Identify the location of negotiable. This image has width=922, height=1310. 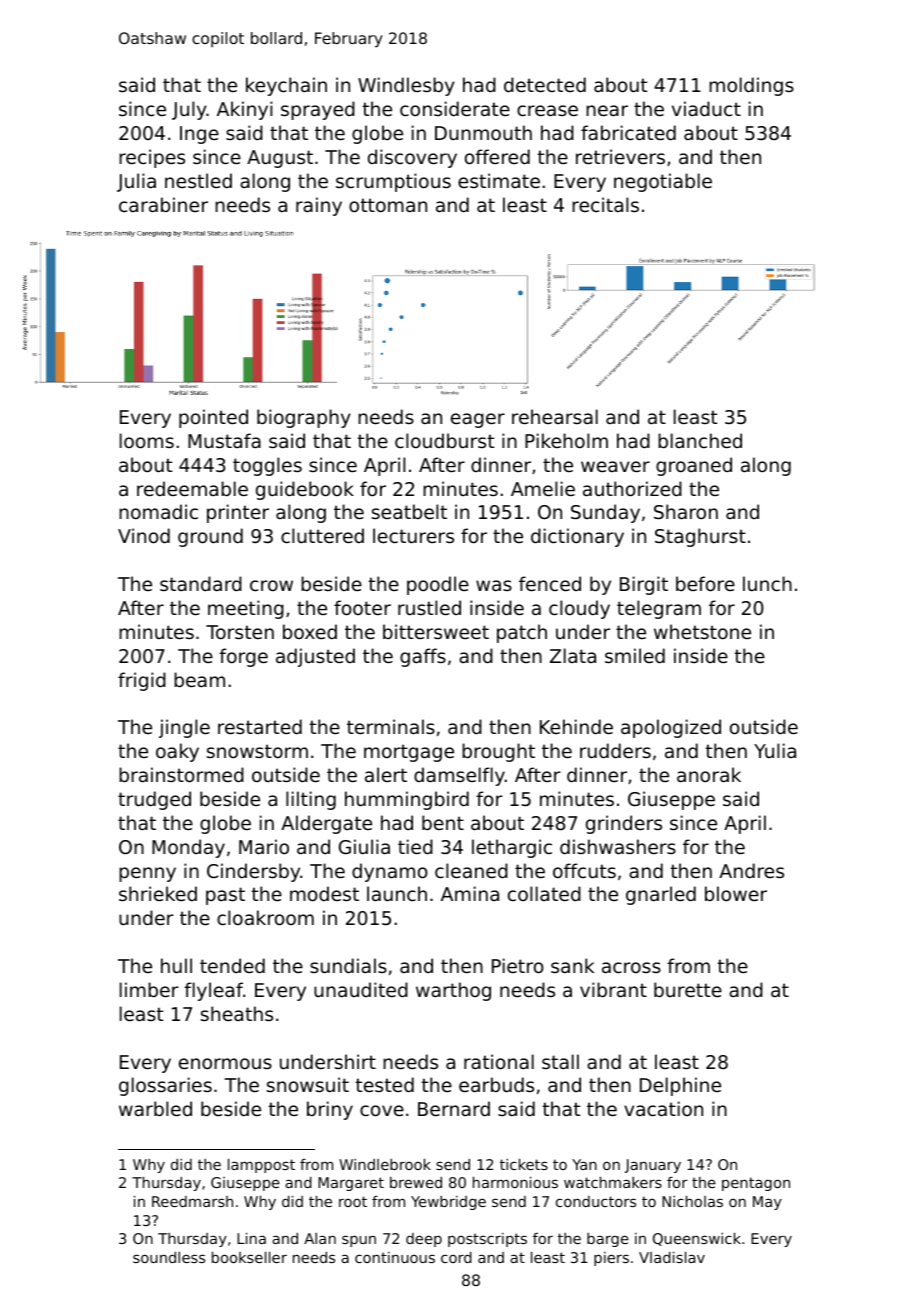
(663, 182).
